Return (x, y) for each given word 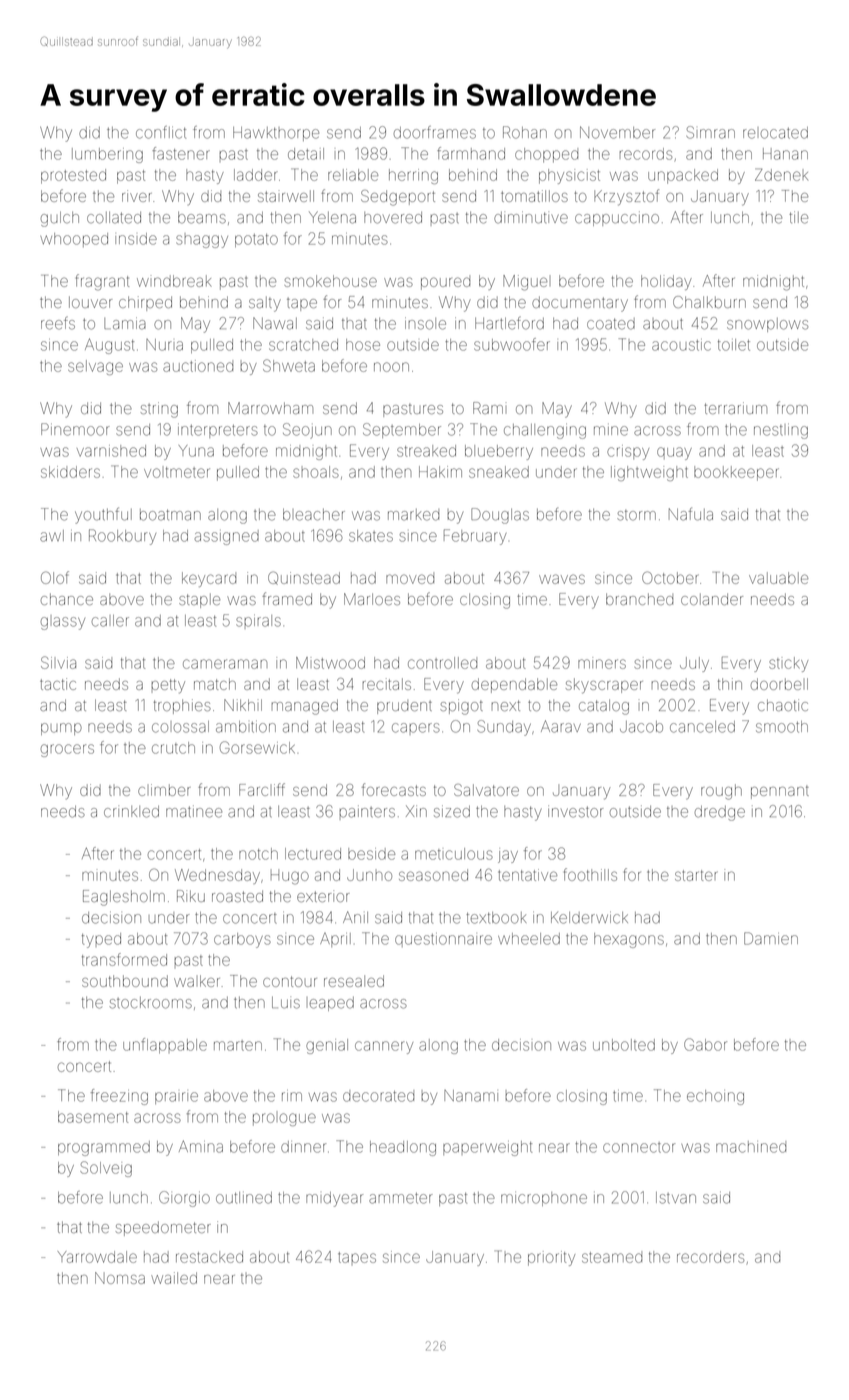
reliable (353, 175)
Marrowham (270, 408)
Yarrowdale (97, 1257)
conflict (161, 132)
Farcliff (262, 789)
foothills (590, 874)
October (670, 577)
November (617, 132)
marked (413, 515)
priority (551, 1258)
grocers (67, 750)
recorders (710, 1257)
